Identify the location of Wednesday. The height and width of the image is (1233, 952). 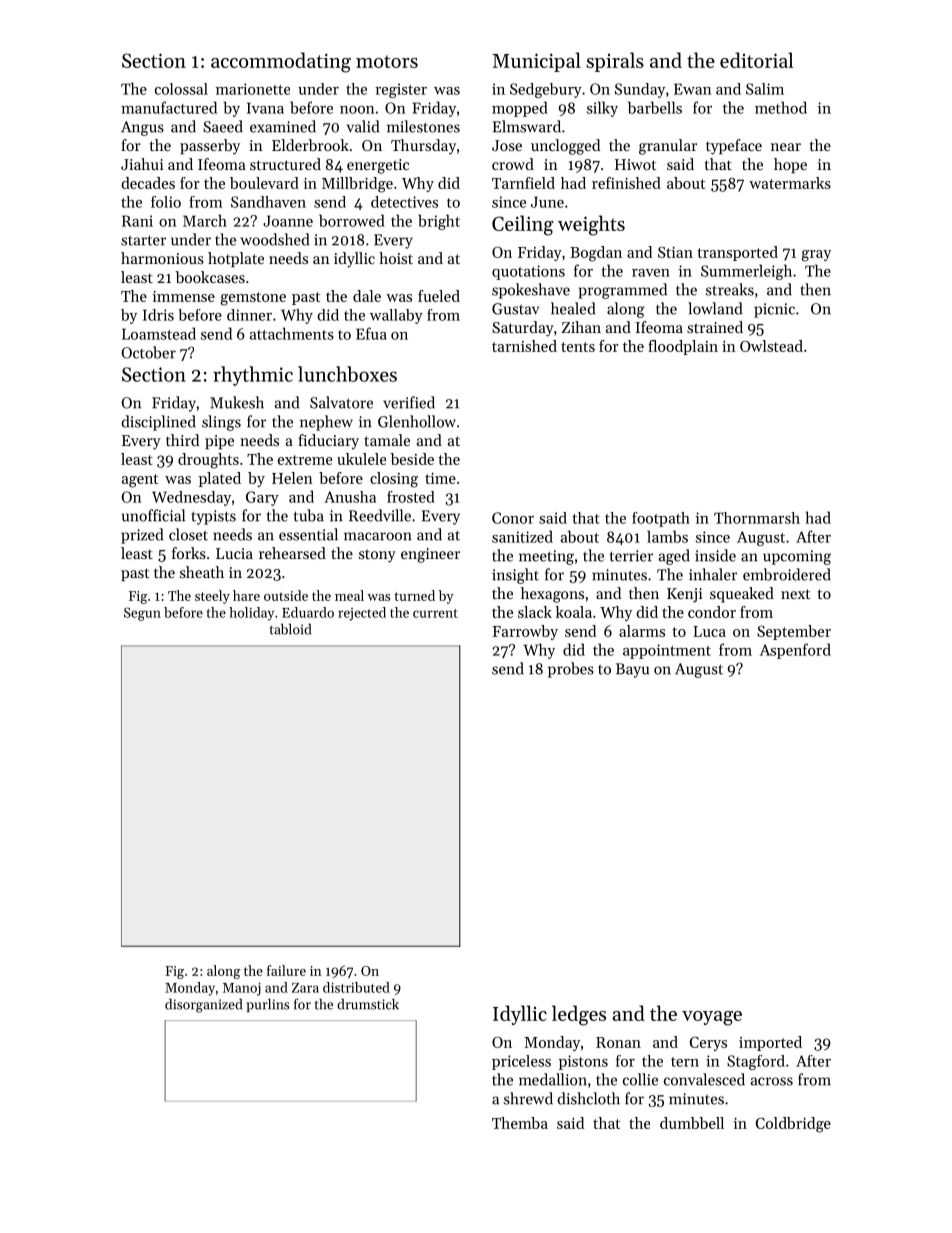
(191, 498).
